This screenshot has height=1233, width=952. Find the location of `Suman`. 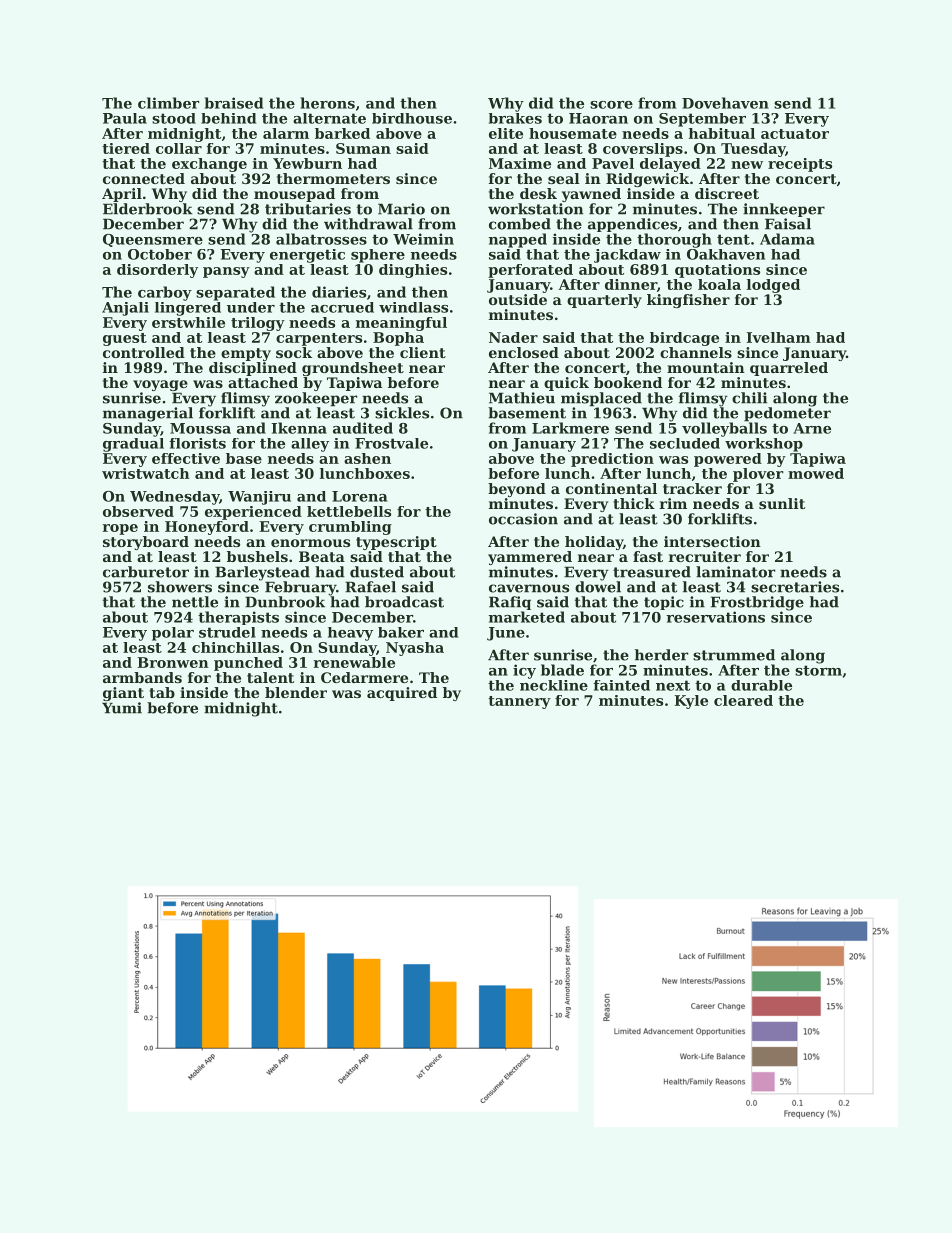

Suman is located at coordinates (363, 148).
